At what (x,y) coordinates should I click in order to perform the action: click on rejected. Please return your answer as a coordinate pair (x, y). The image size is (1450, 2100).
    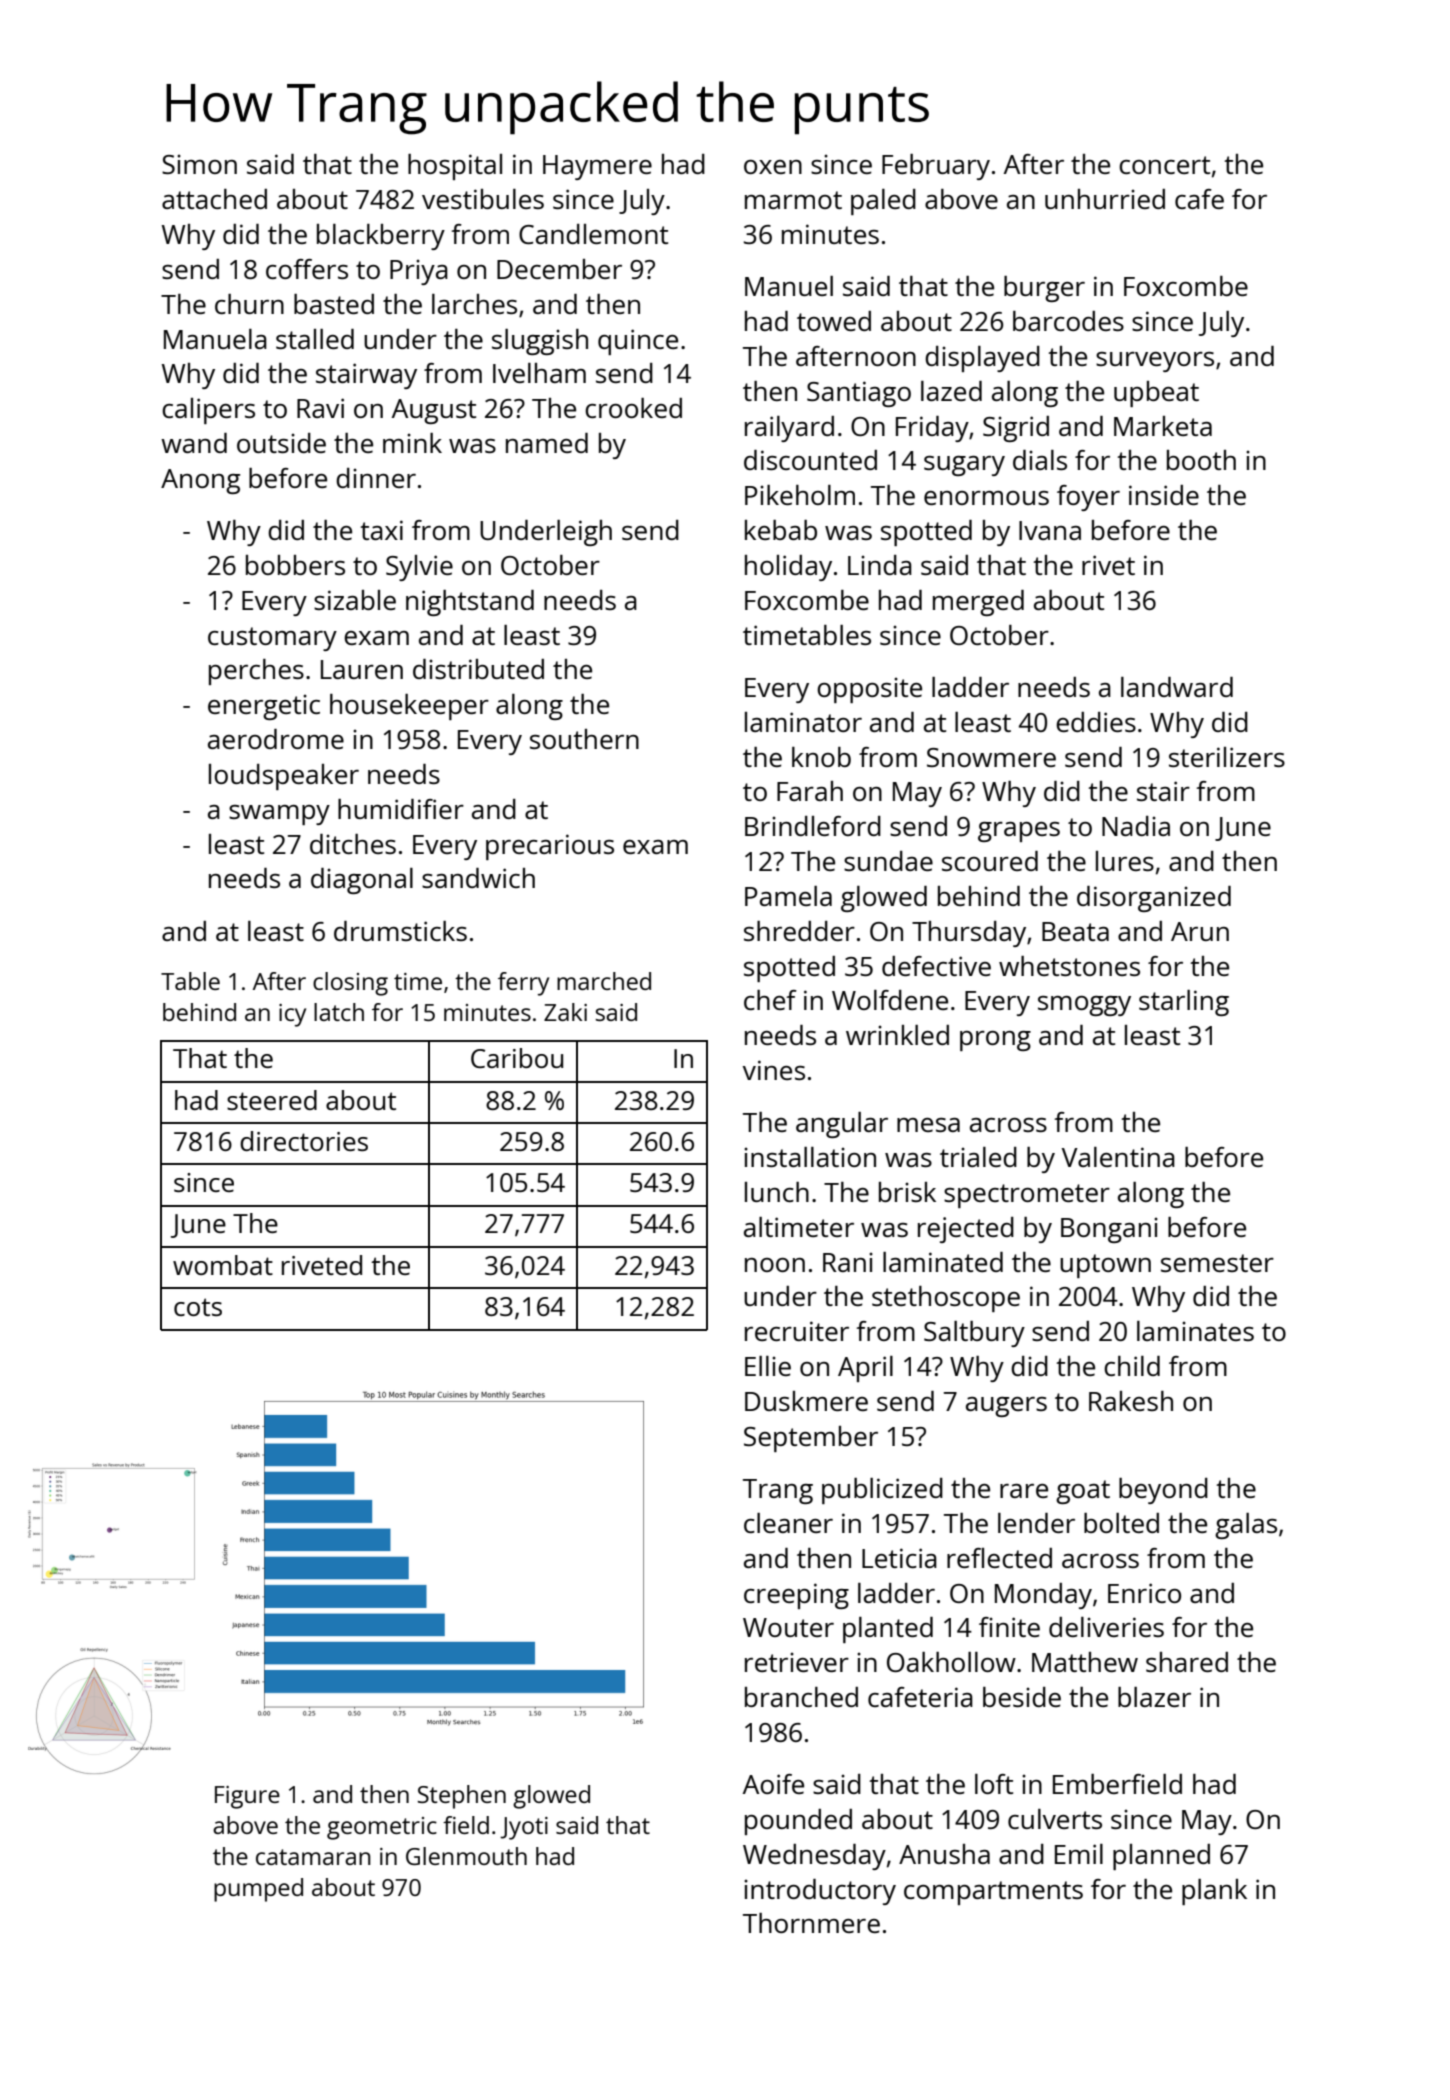
    Looking at the image, I should click on (966, 1230).
